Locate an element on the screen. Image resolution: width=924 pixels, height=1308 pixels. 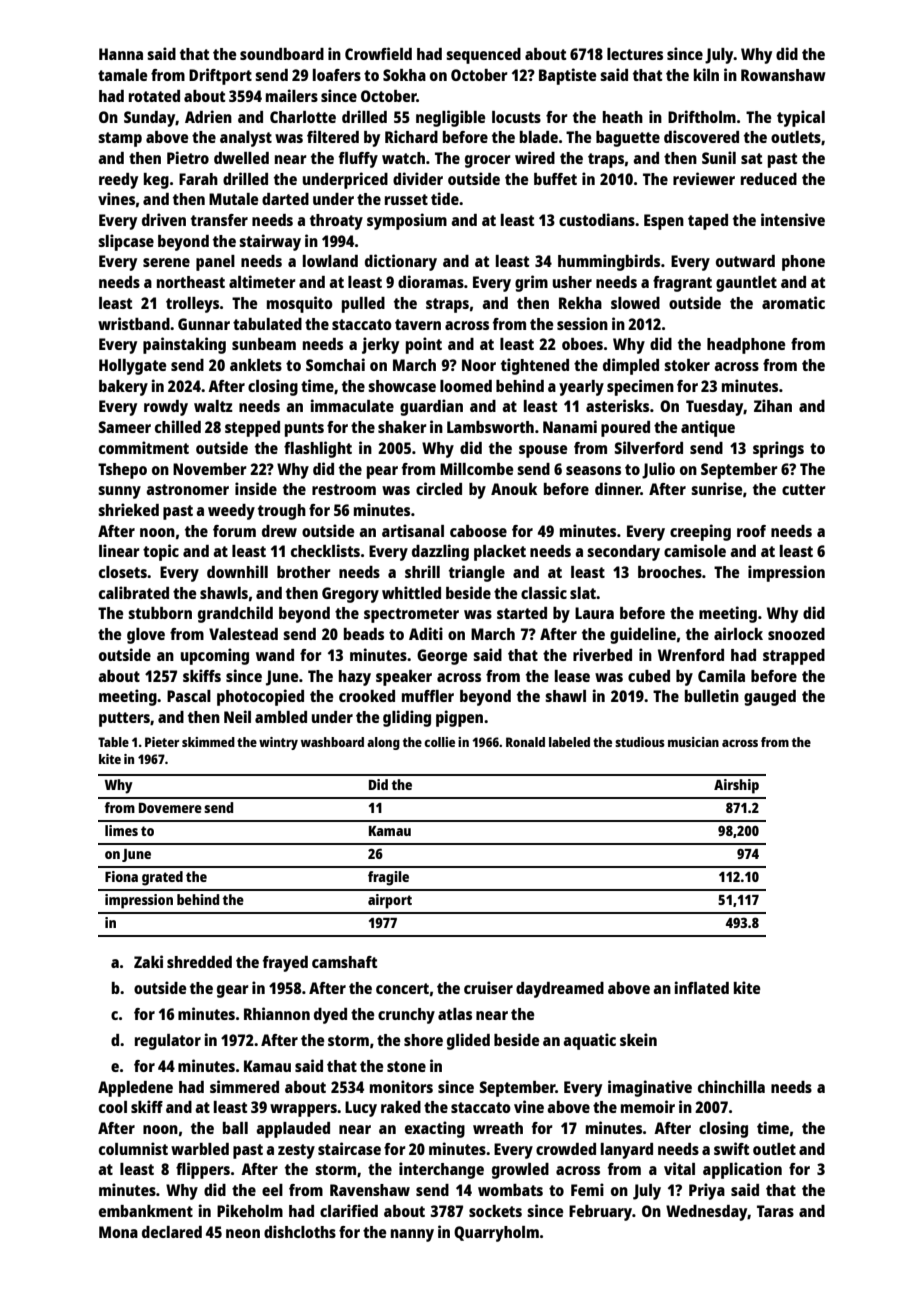
declared is located at coordinates (172, 1232).
